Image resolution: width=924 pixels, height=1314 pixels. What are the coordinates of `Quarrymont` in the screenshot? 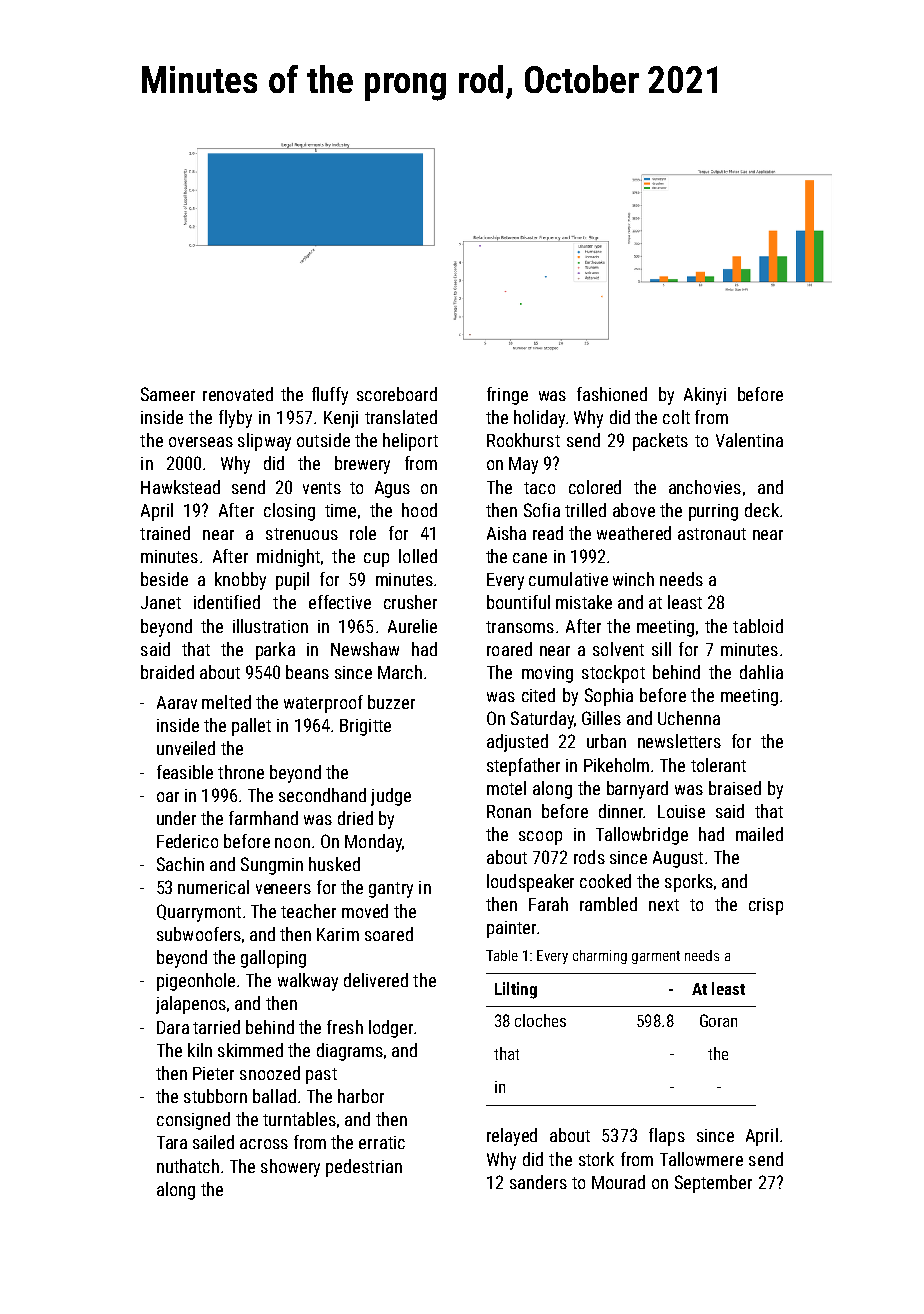 It's located at (199, 913).
